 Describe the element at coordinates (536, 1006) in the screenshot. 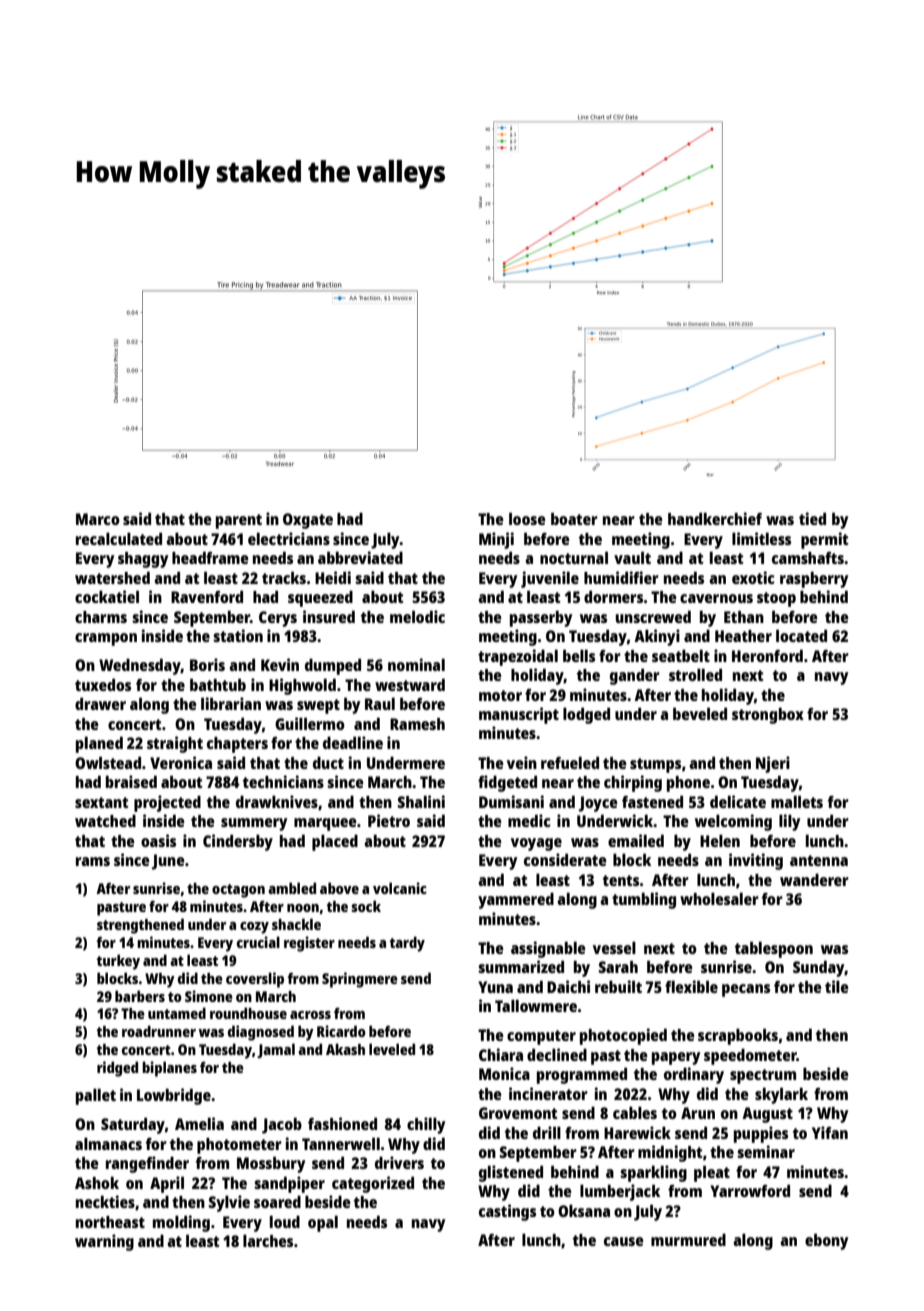

I see `Tallowmere` at that location.
